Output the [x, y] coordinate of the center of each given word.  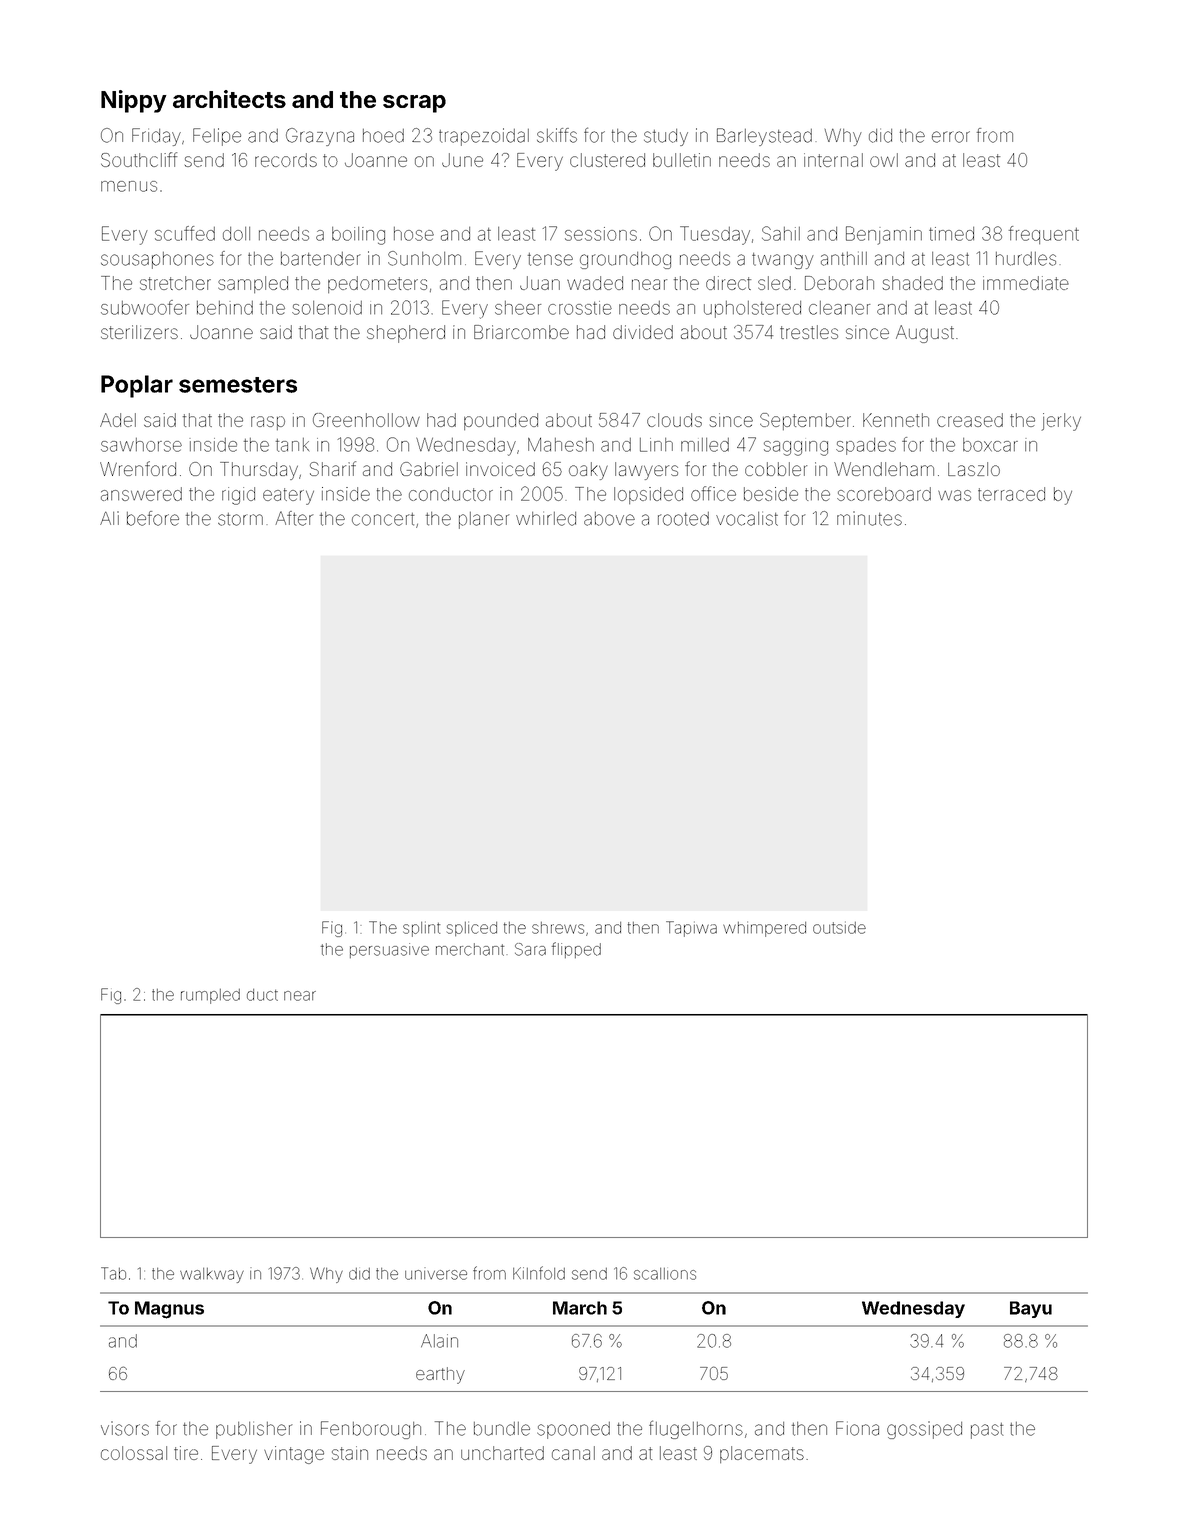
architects [229, 99]
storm [240, 519]
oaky [588, 471]
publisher [254, 1430]
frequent [1044, 235]
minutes [869, 518]
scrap [414, 104]
